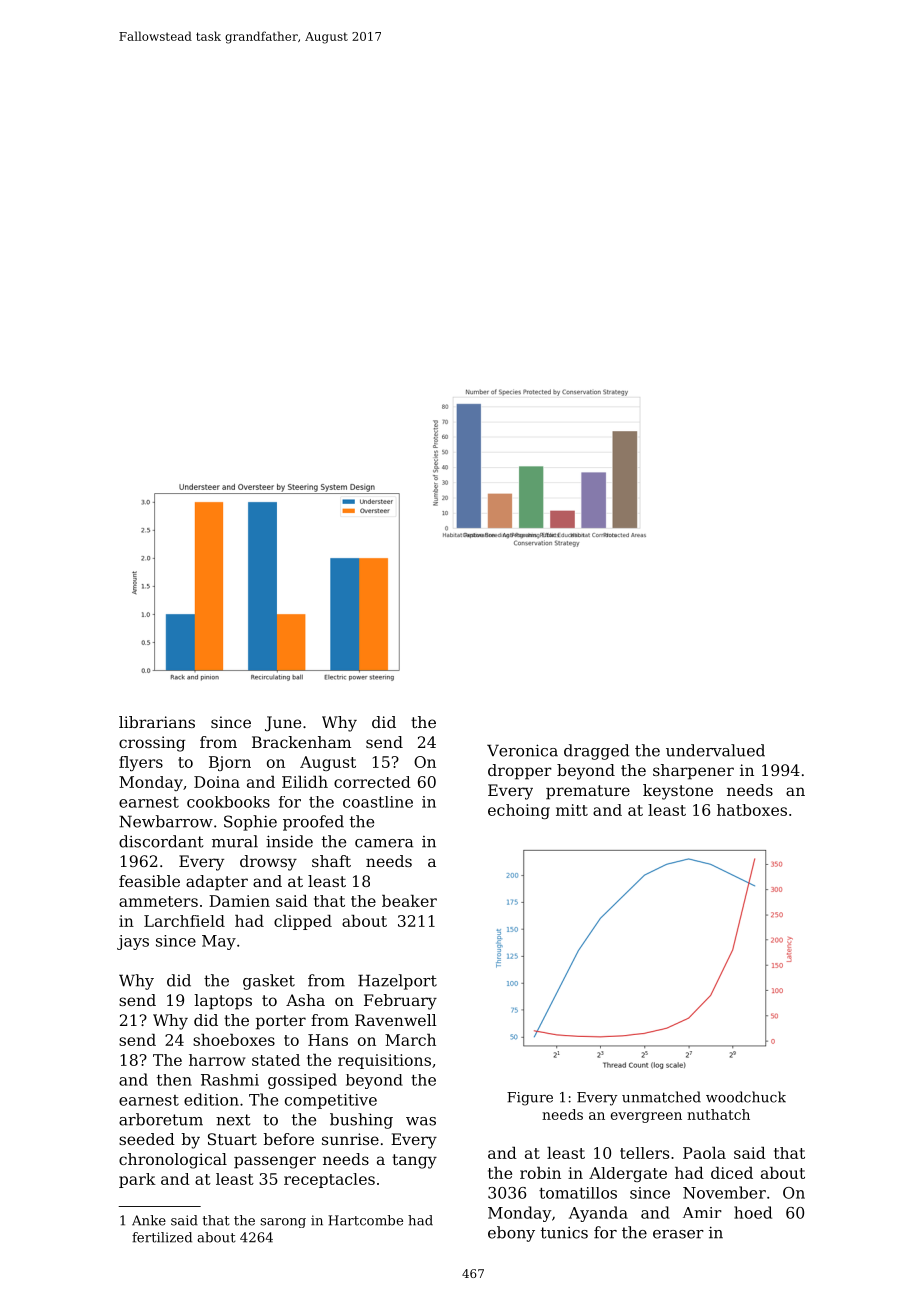 This image has width=924, height=1314. Describe the element at coordinates (162, 1237) in the image. I see `fertilized` at that location.
